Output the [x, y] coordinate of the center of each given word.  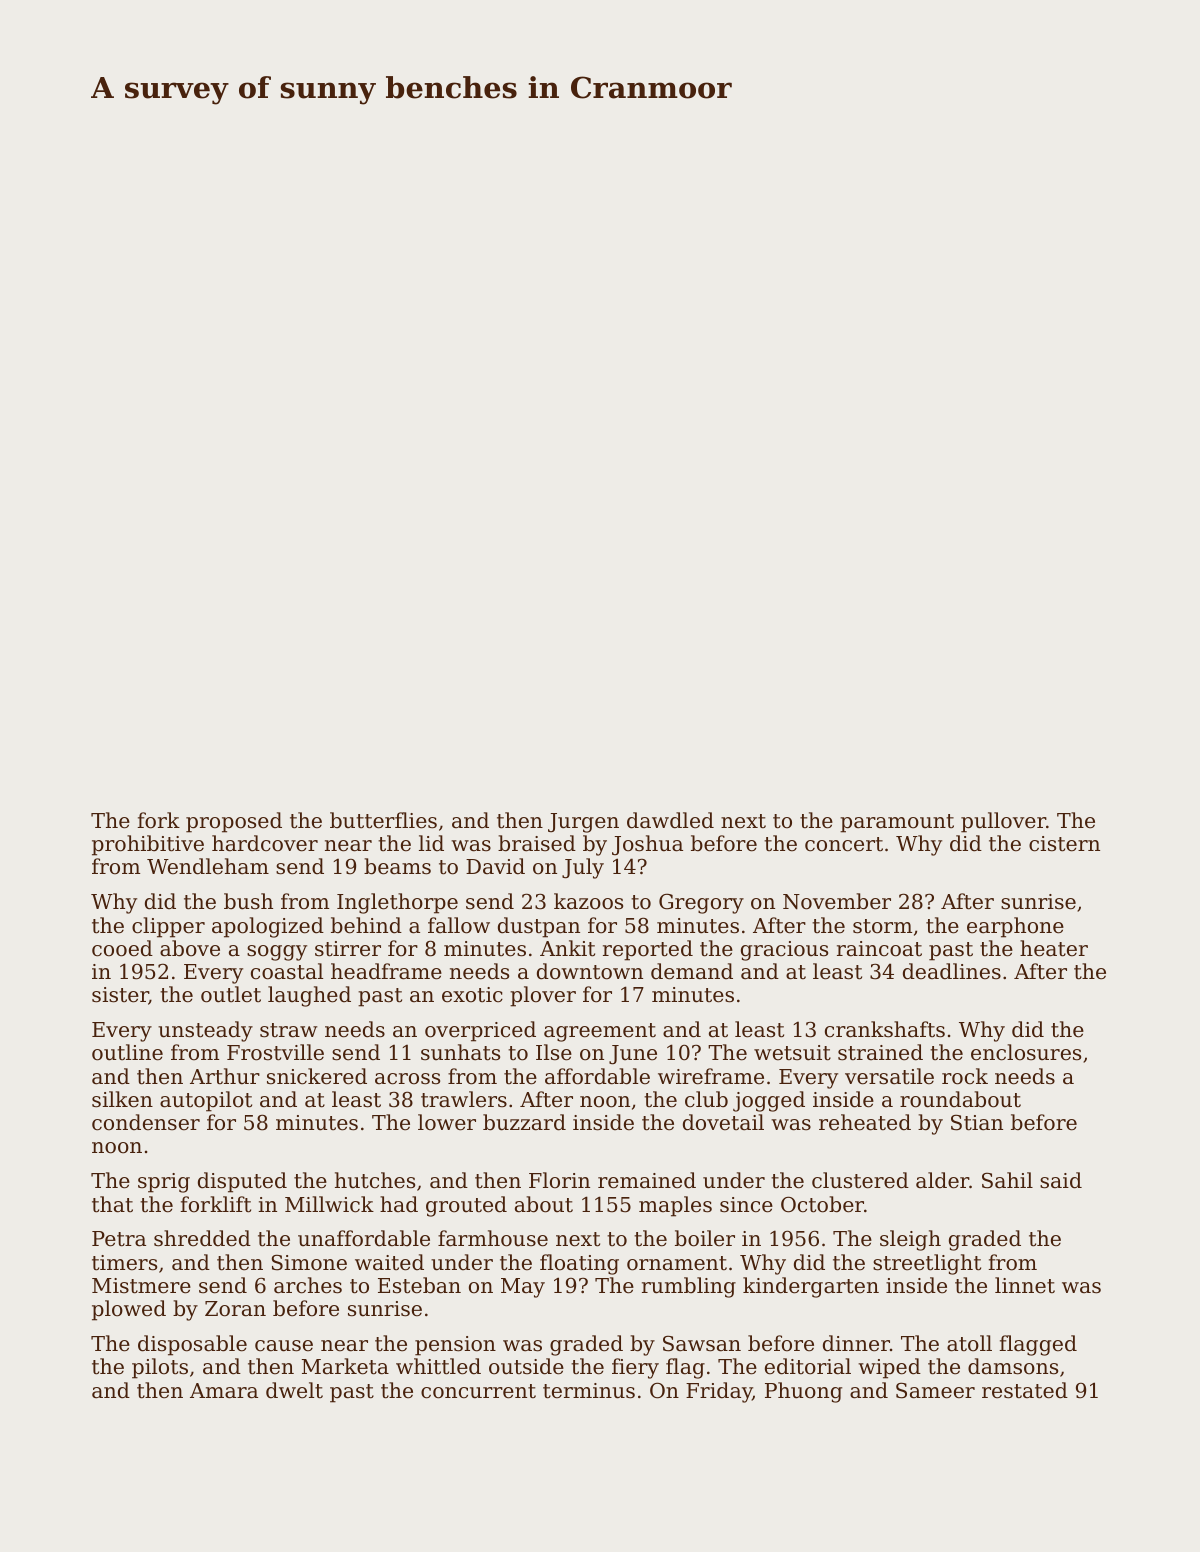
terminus [589, 1391]
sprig [164, 1183]
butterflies [383, 820]
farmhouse [493, 1238]
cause [284, 1346]
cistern [1064, 844]
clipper [168, 927]
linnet [1025, 1285]
